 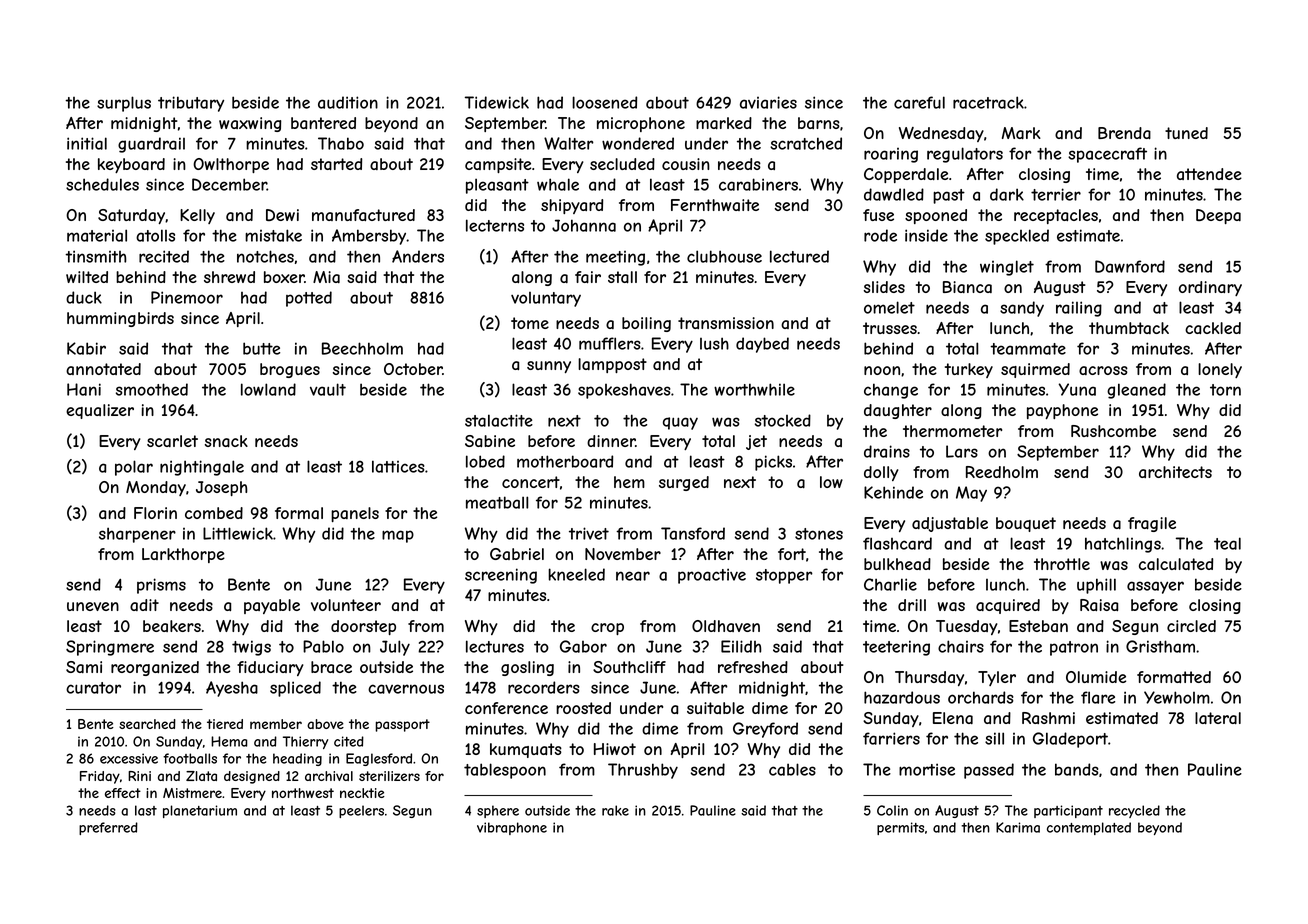 What do you see at coordinates (123, 793) in the screenshot?
I see `effect` at bounding box center [123, 793].
